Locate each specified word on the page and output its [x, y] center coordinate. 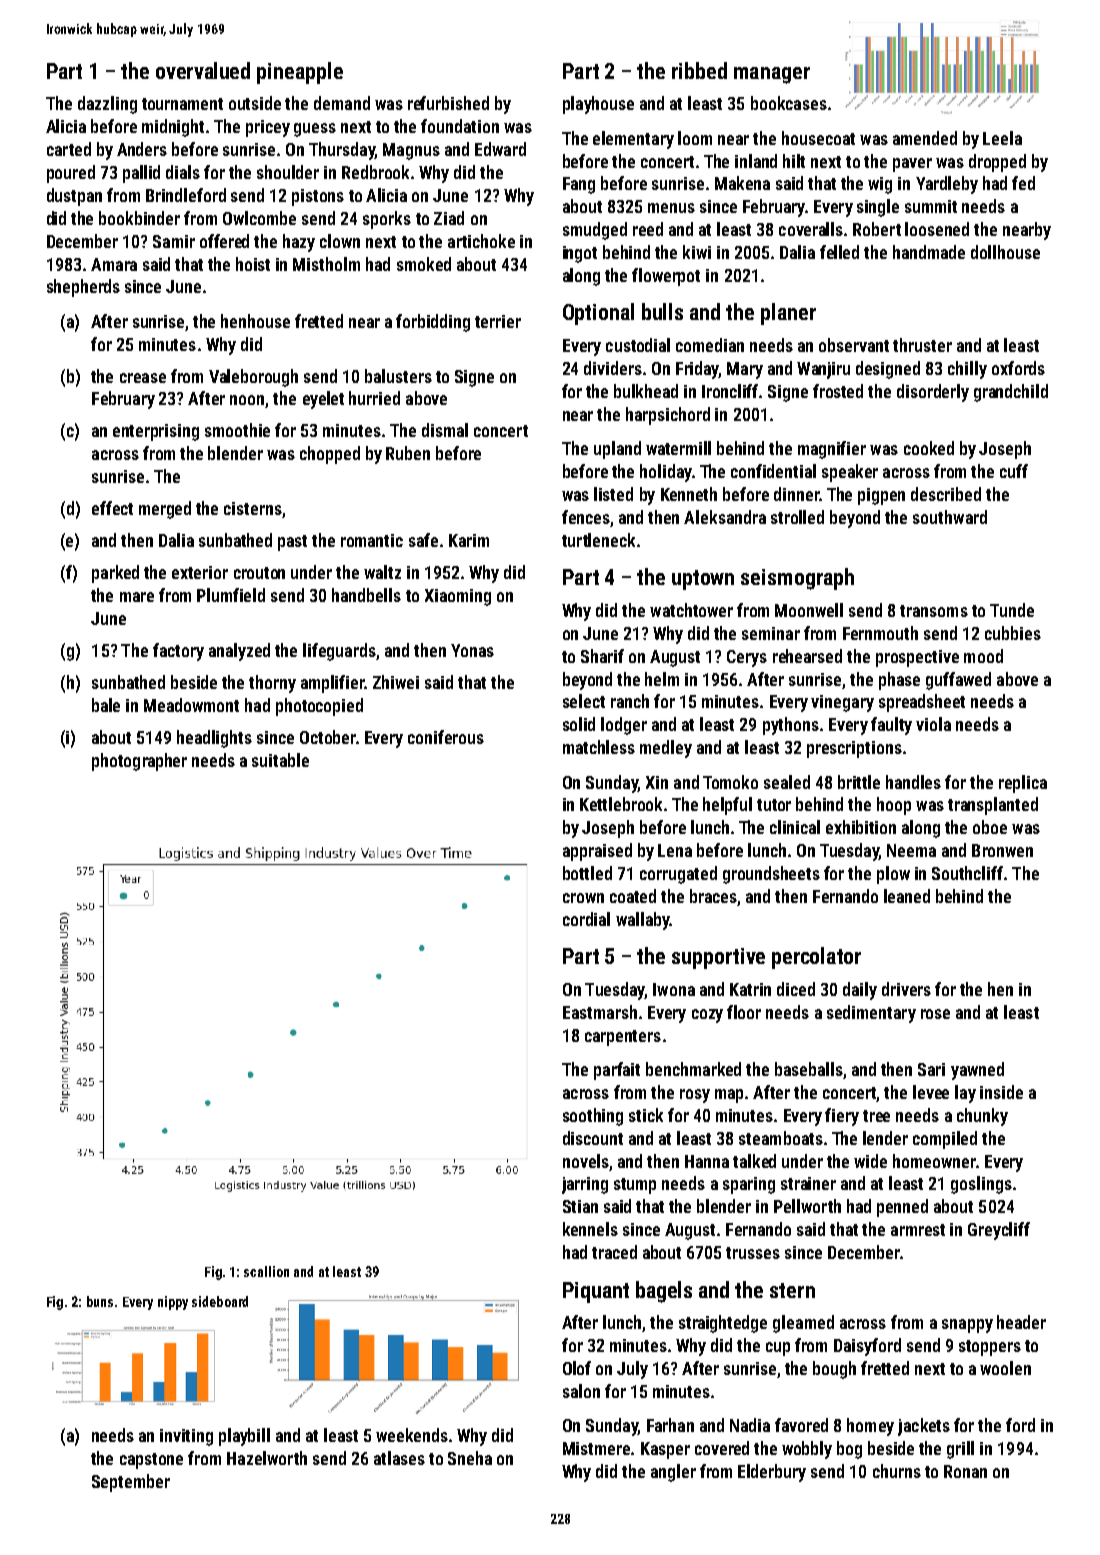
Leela [1002, 138]
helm [662, 679]
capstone [151, 1461]
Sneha [470, 1458]
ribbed [699, 70]
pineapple [300, 73]
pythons [791, 726]
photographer [139, 762]
